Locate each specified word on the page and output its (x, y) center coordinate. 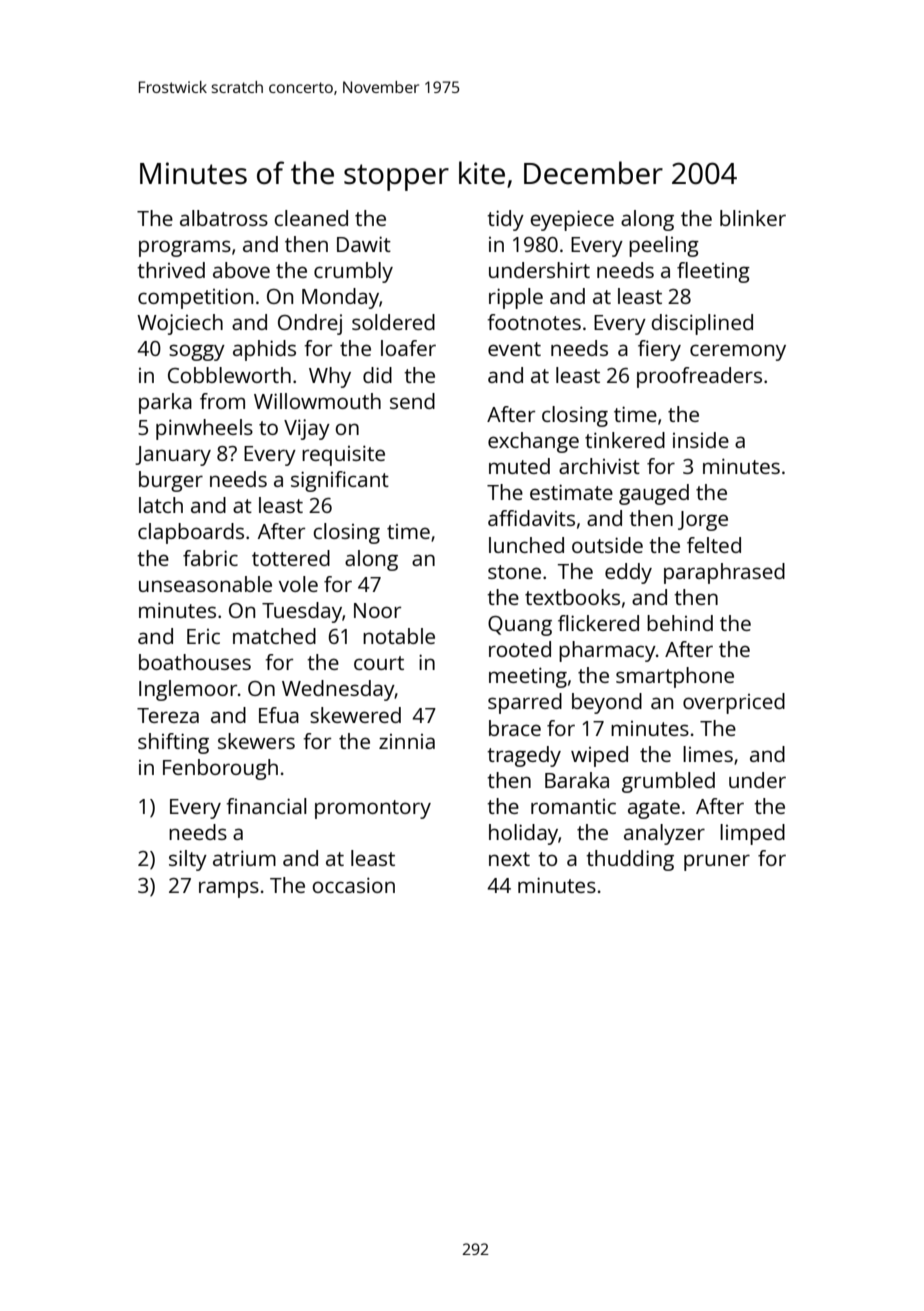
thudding (630, 860)
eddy (628, 573)
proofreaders (699, 377)
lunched (526, 545)
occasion (353, 885)
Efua (279, 715)
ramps (229, 889)
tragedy (524, 756)
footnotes (534, 322)
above (241, 270)
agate (654, 809)
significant (340, 481)
